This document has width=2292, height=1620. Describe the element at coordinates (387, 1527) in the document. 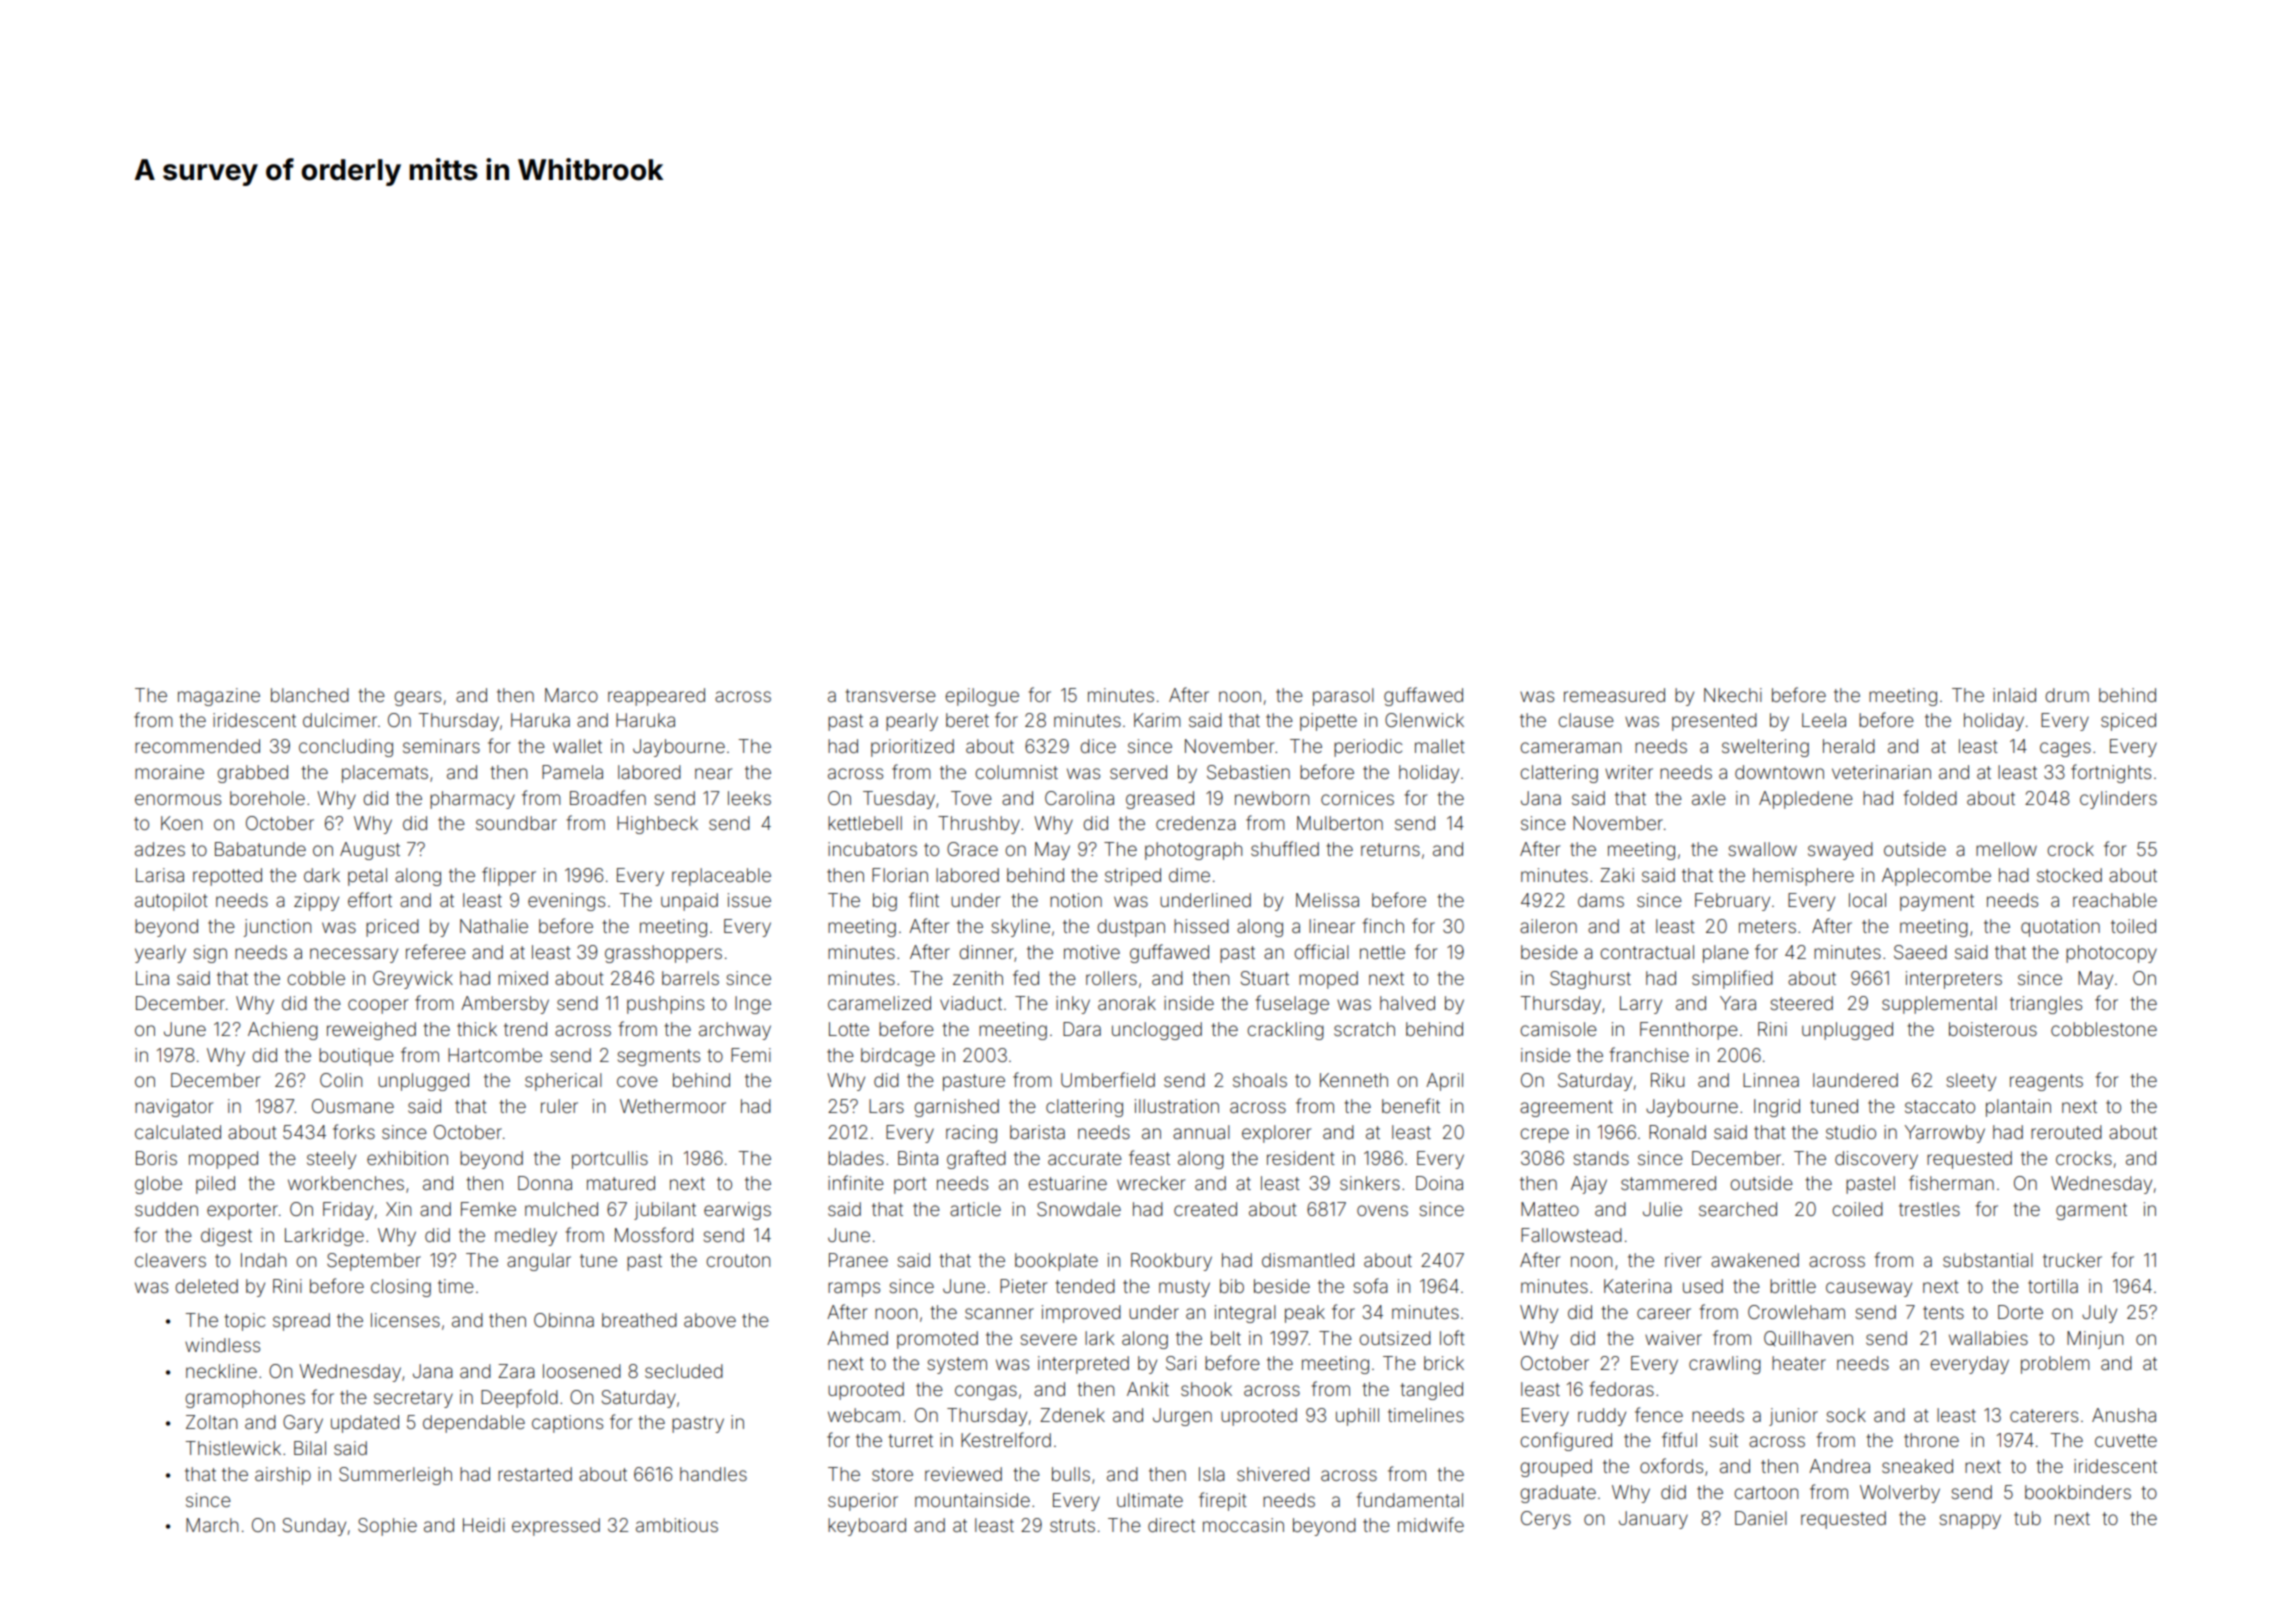

I see `Sophie` at that location.
